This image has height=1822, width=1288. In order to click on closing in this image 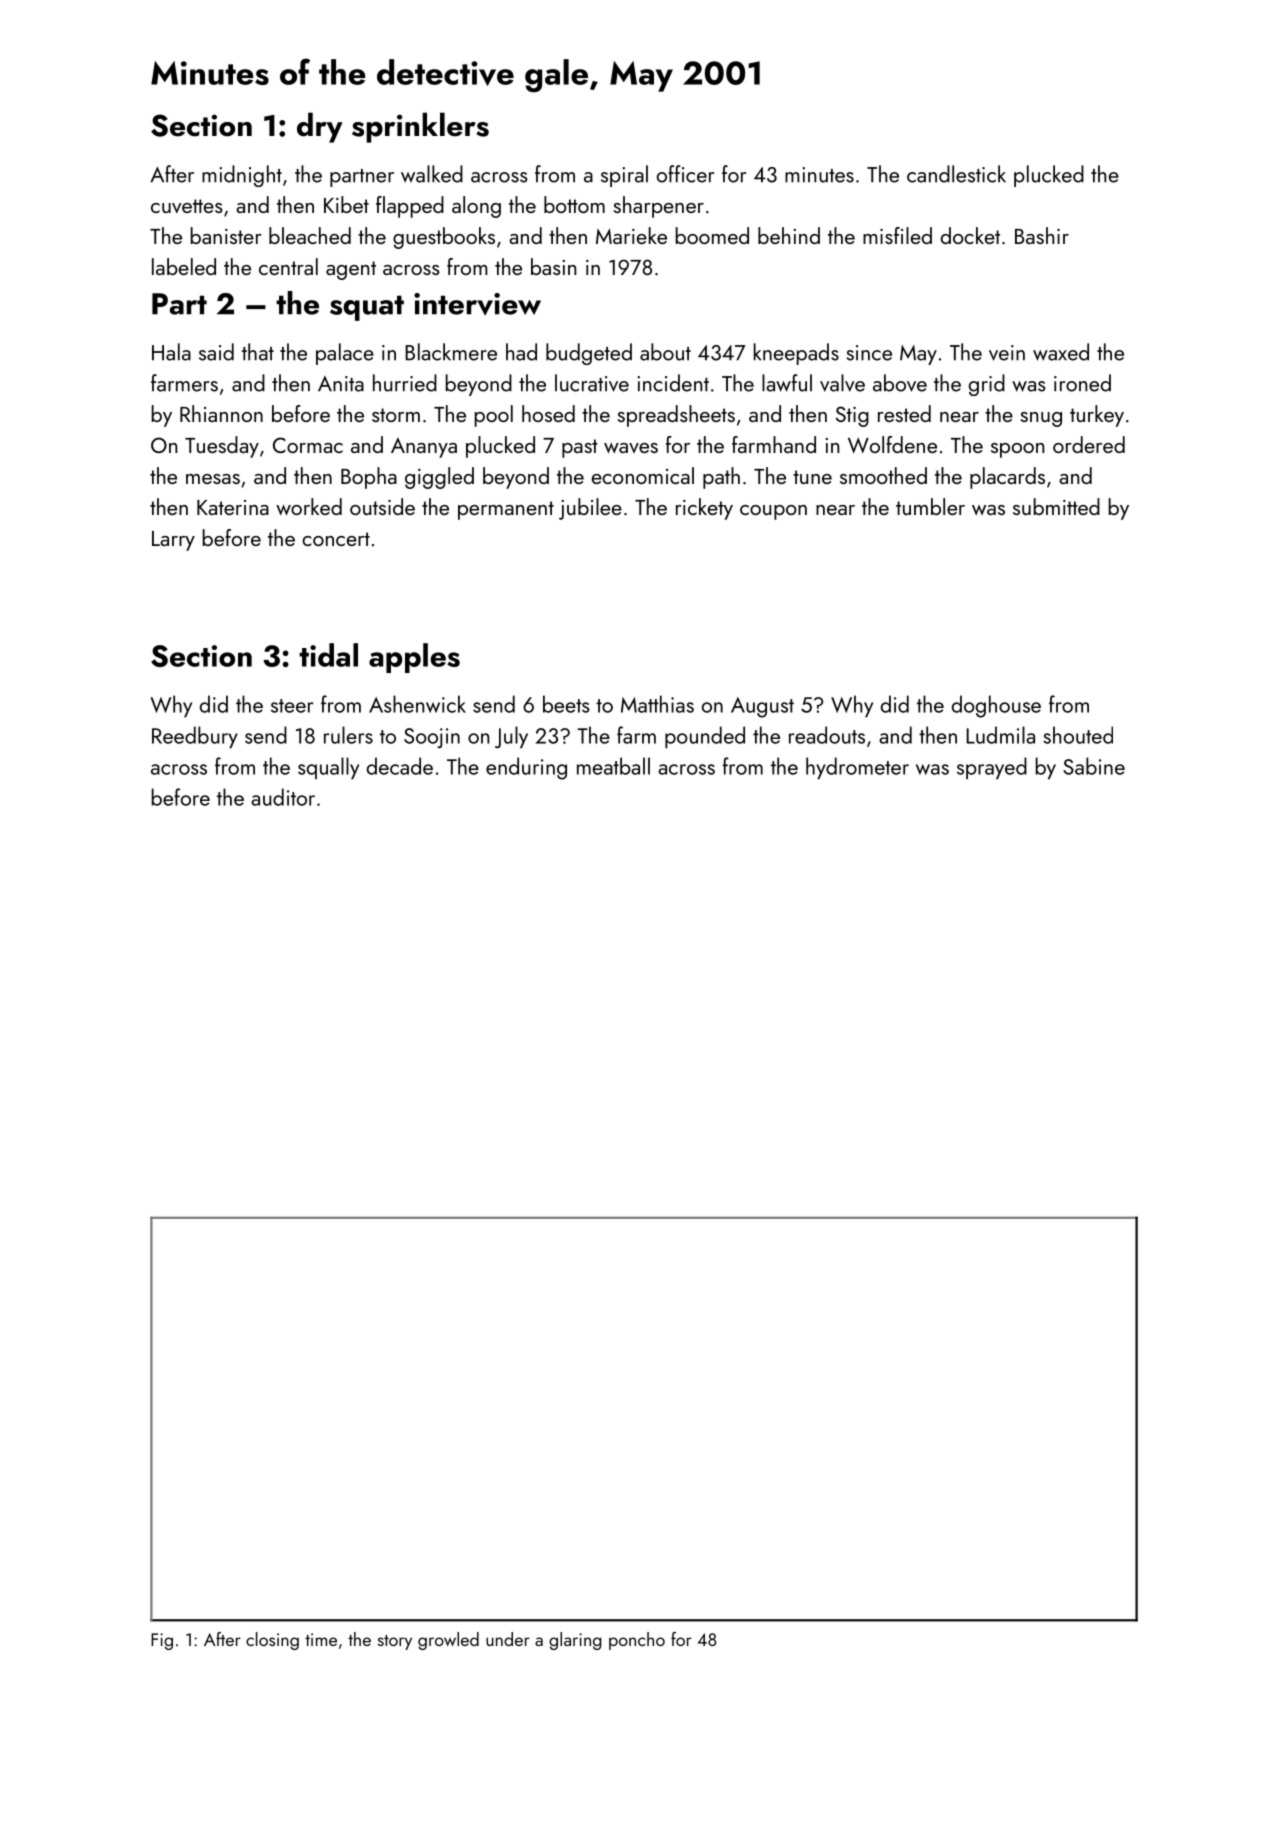, I will do `click(272, 1641)`.
